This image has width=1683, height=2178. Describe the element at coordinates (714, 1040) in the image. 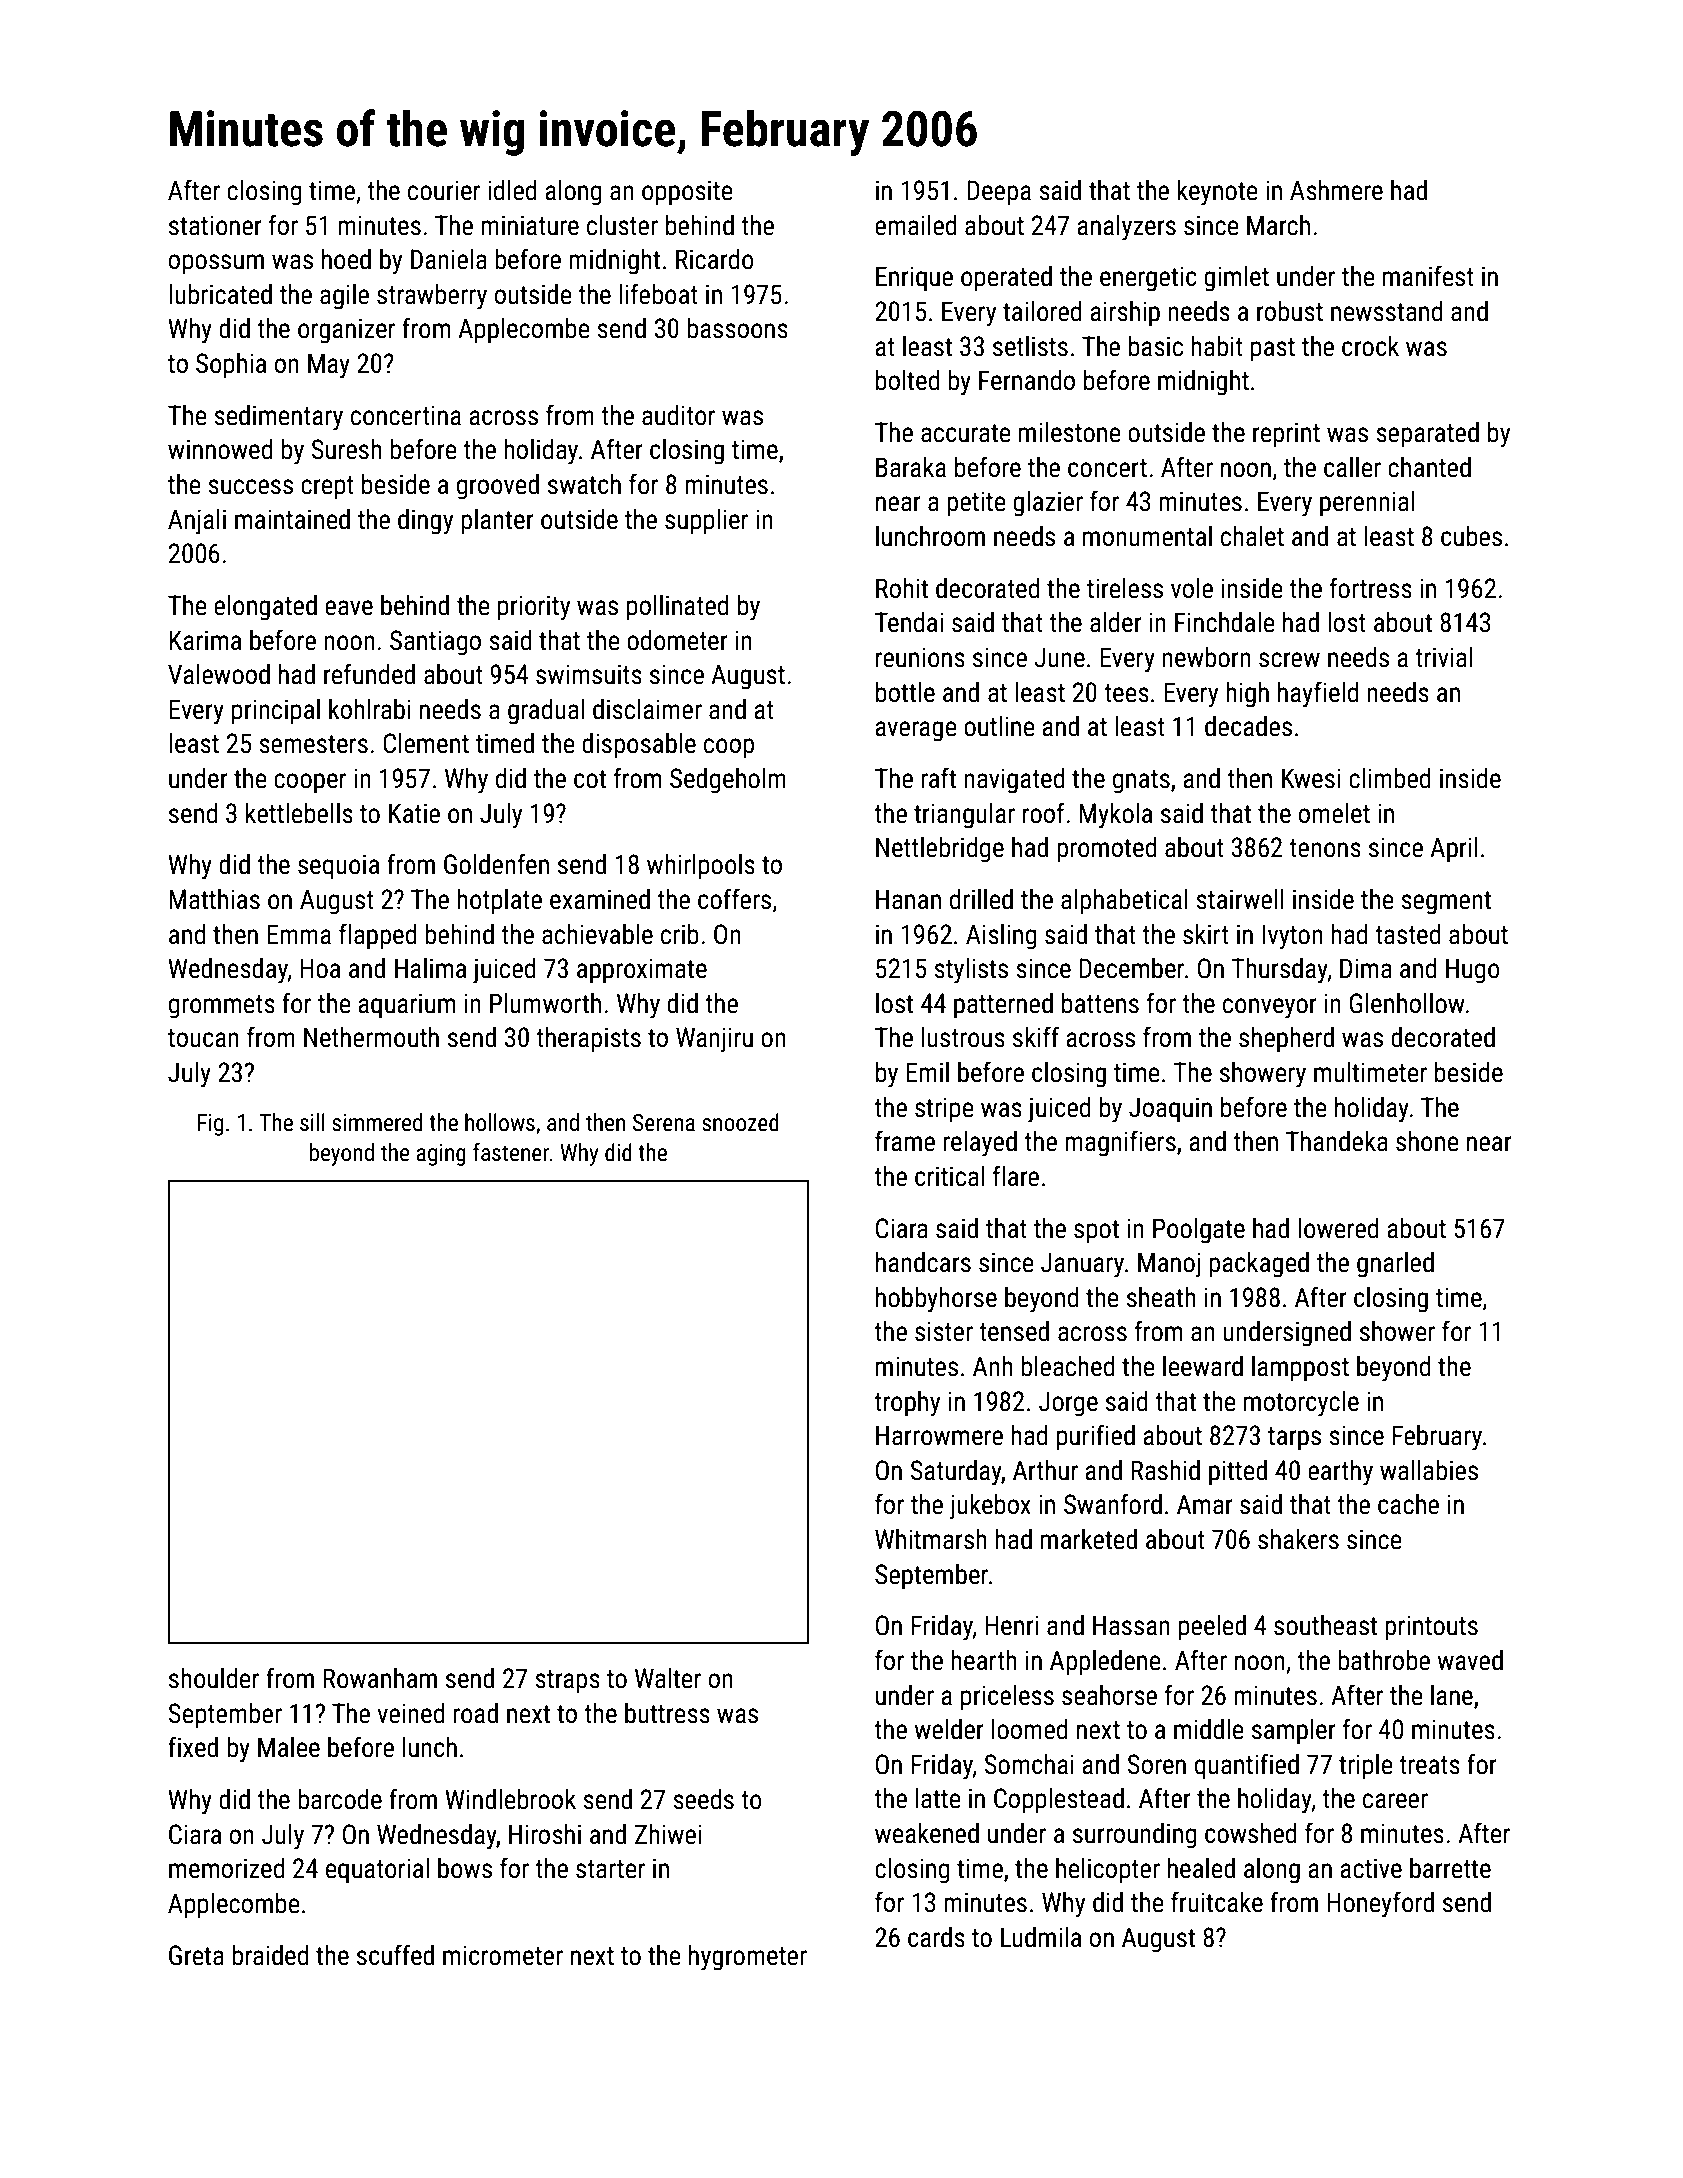

I see `Wanjiru` at that location.
